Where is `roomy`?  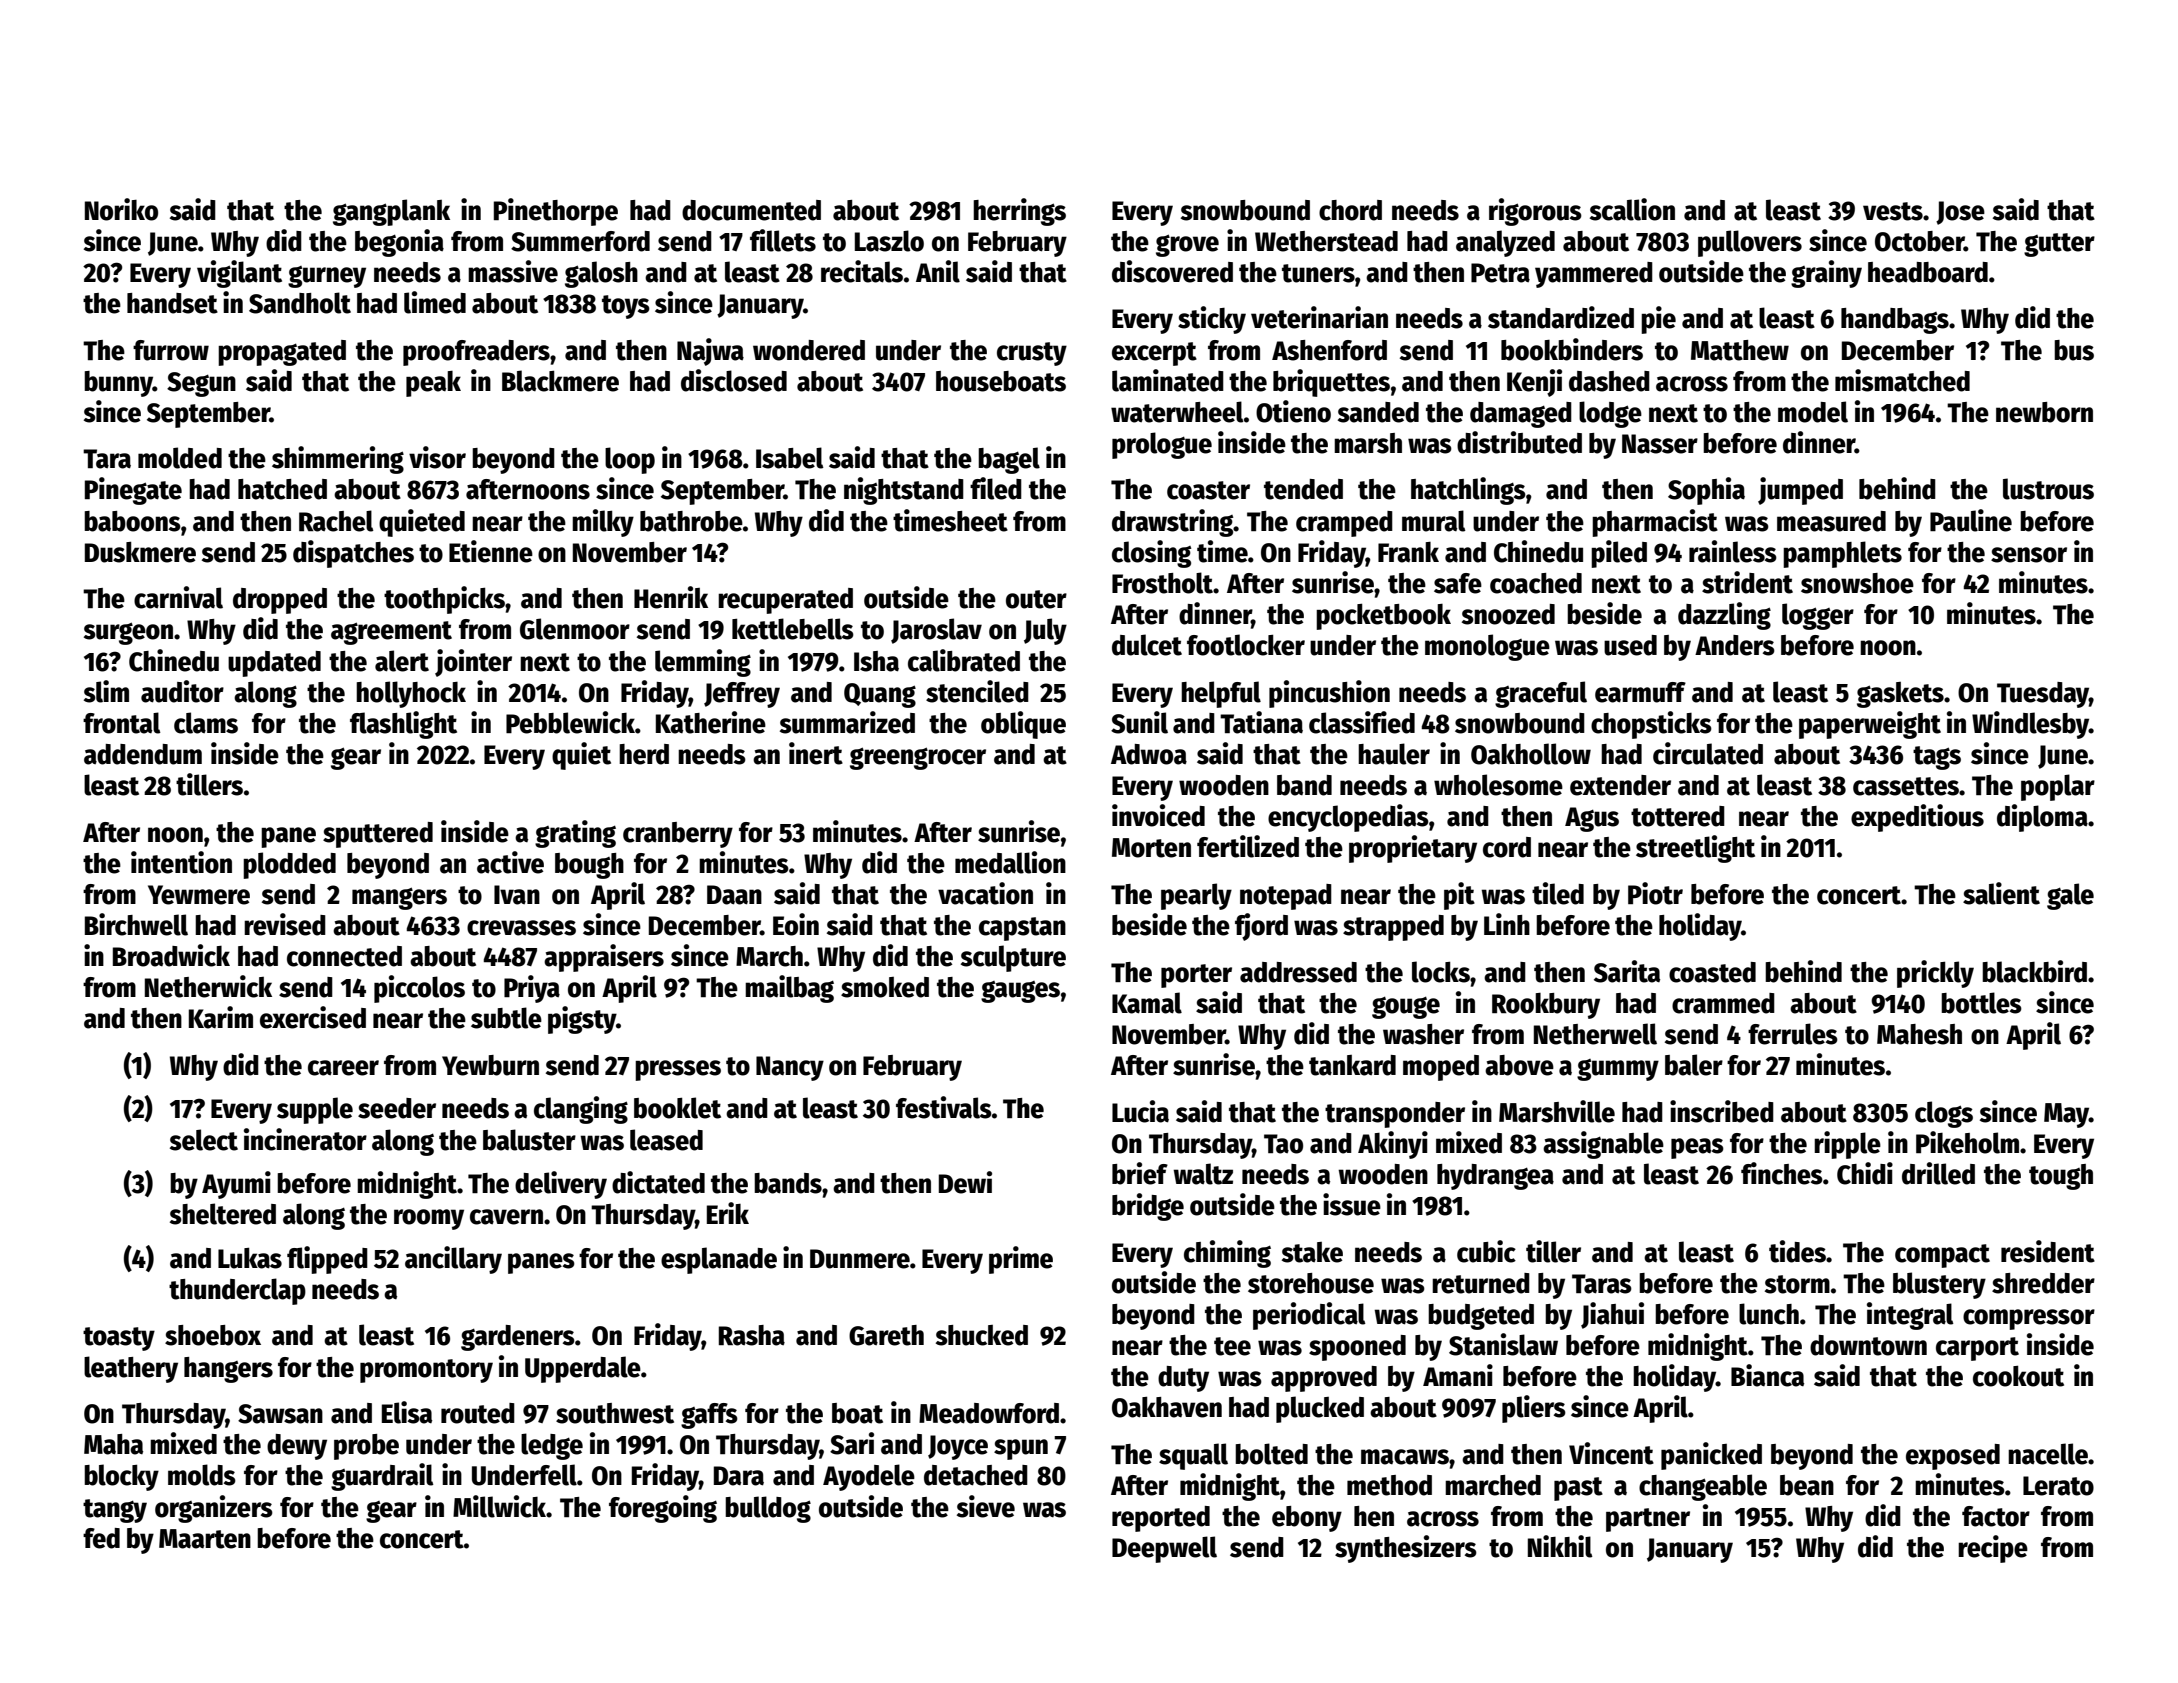 roomy is located at coordinates (429, 1219).
